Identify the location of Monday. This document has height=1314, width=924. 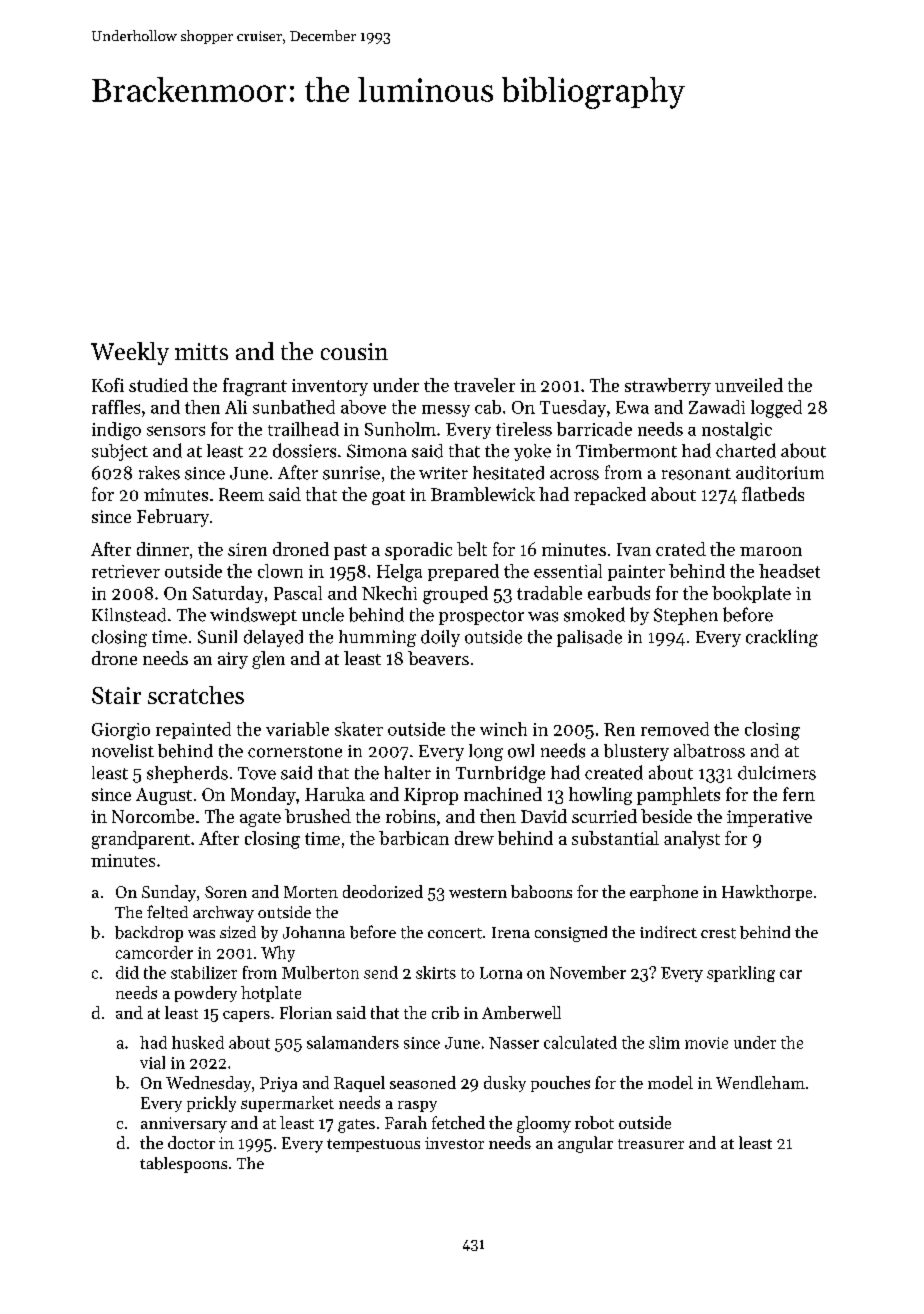
(263, 796).
